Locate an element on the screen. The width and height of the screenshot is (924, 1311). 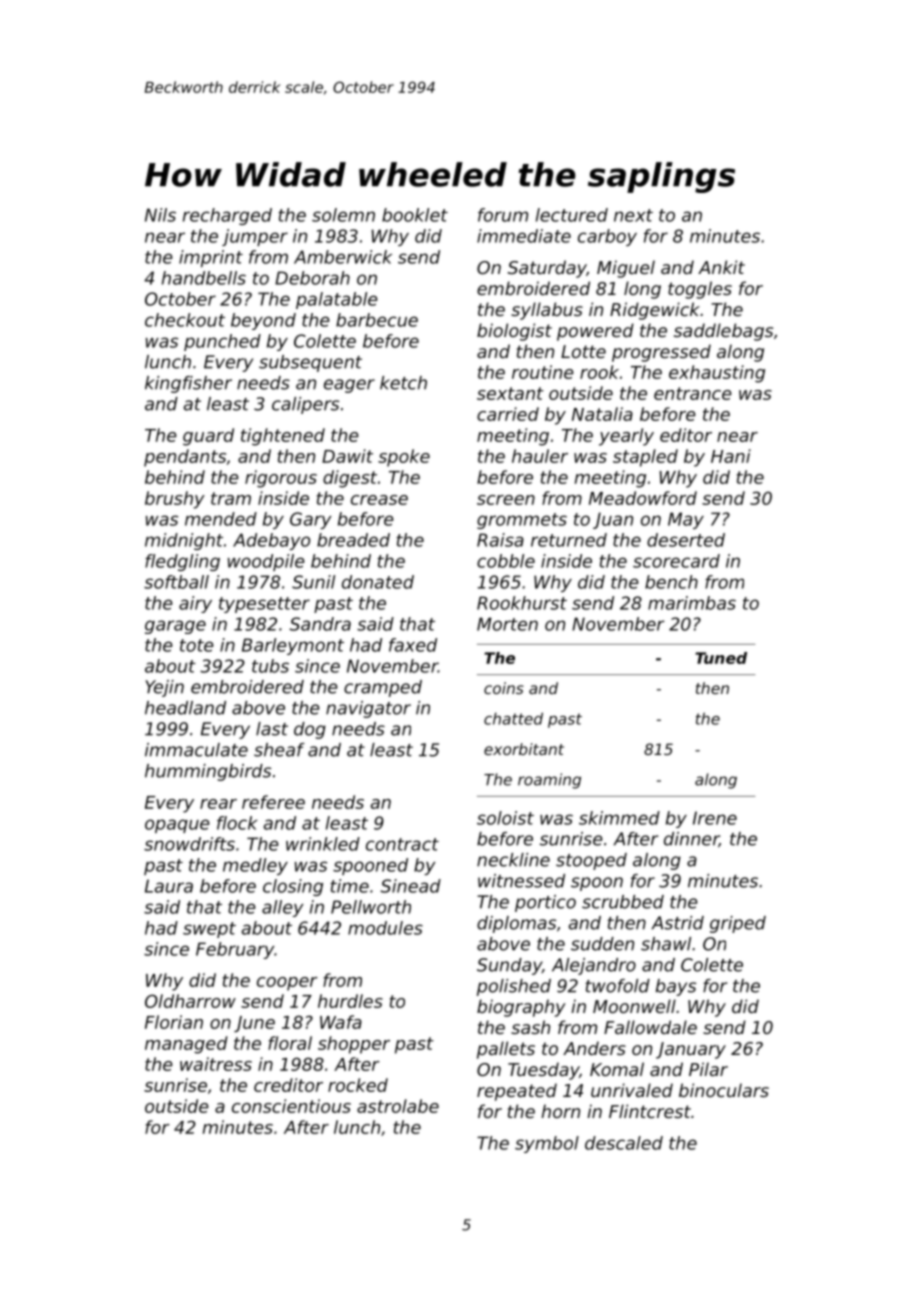
headland is located at coordinates (185, 708).
